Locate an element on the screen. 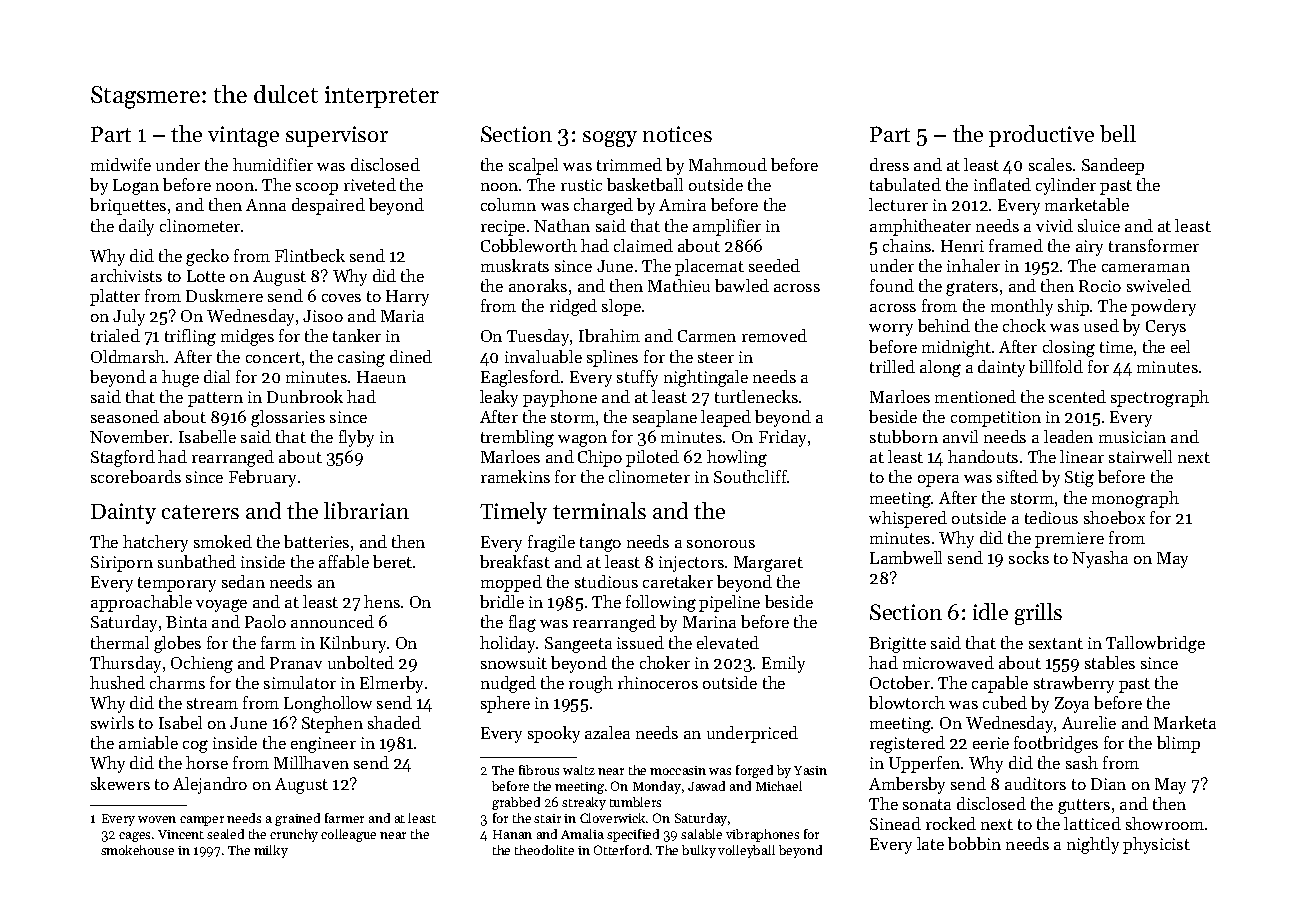 The width and height of the screenshot is (1308, 924). thermal is located at coordinates (120, 642).
